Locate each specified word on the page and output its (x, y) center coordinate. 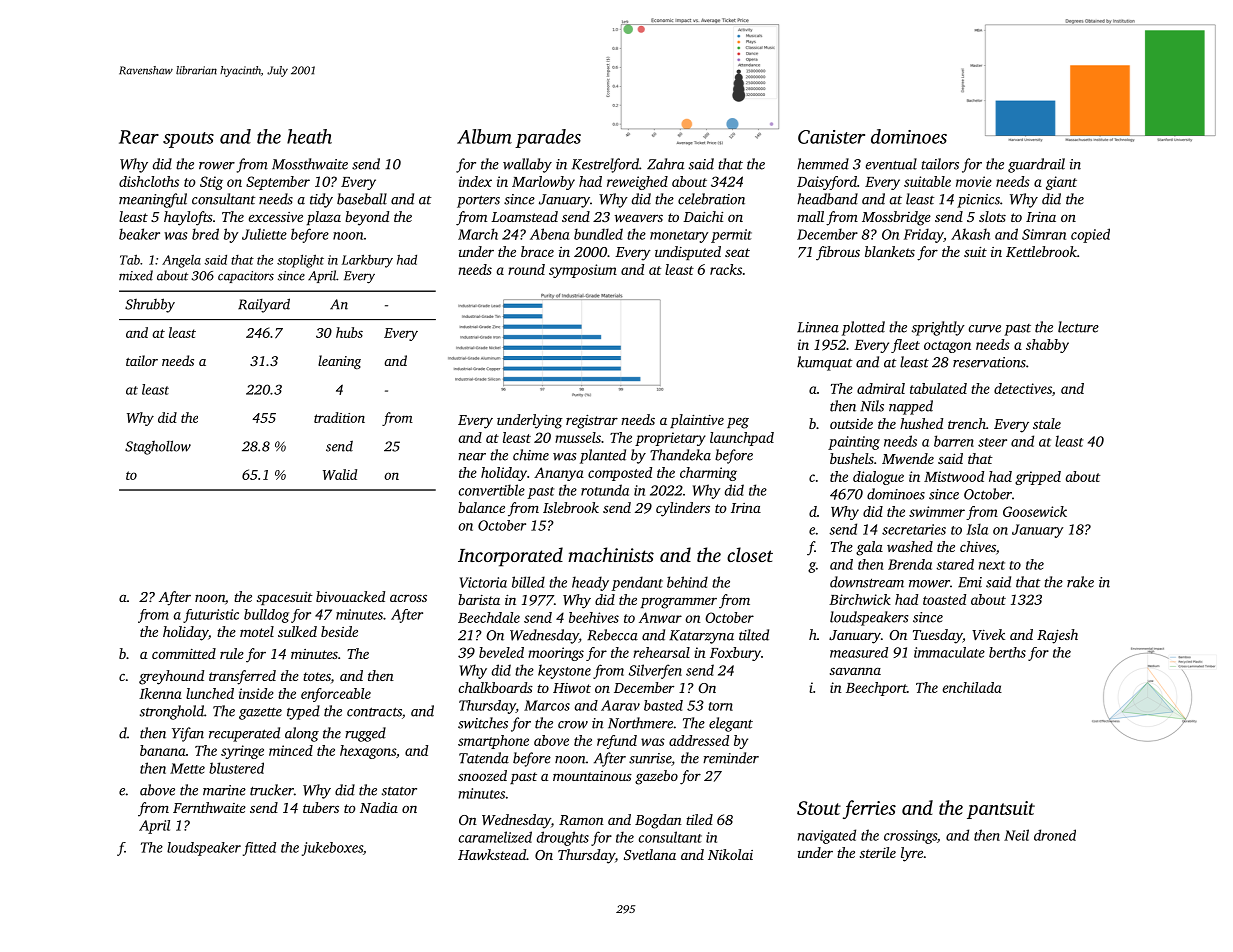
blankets (890, 251)
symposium (583, 271)
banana (163, 750)
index (475, 181)
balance (481, 507)
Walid (340, 474)
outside (851, 423)
